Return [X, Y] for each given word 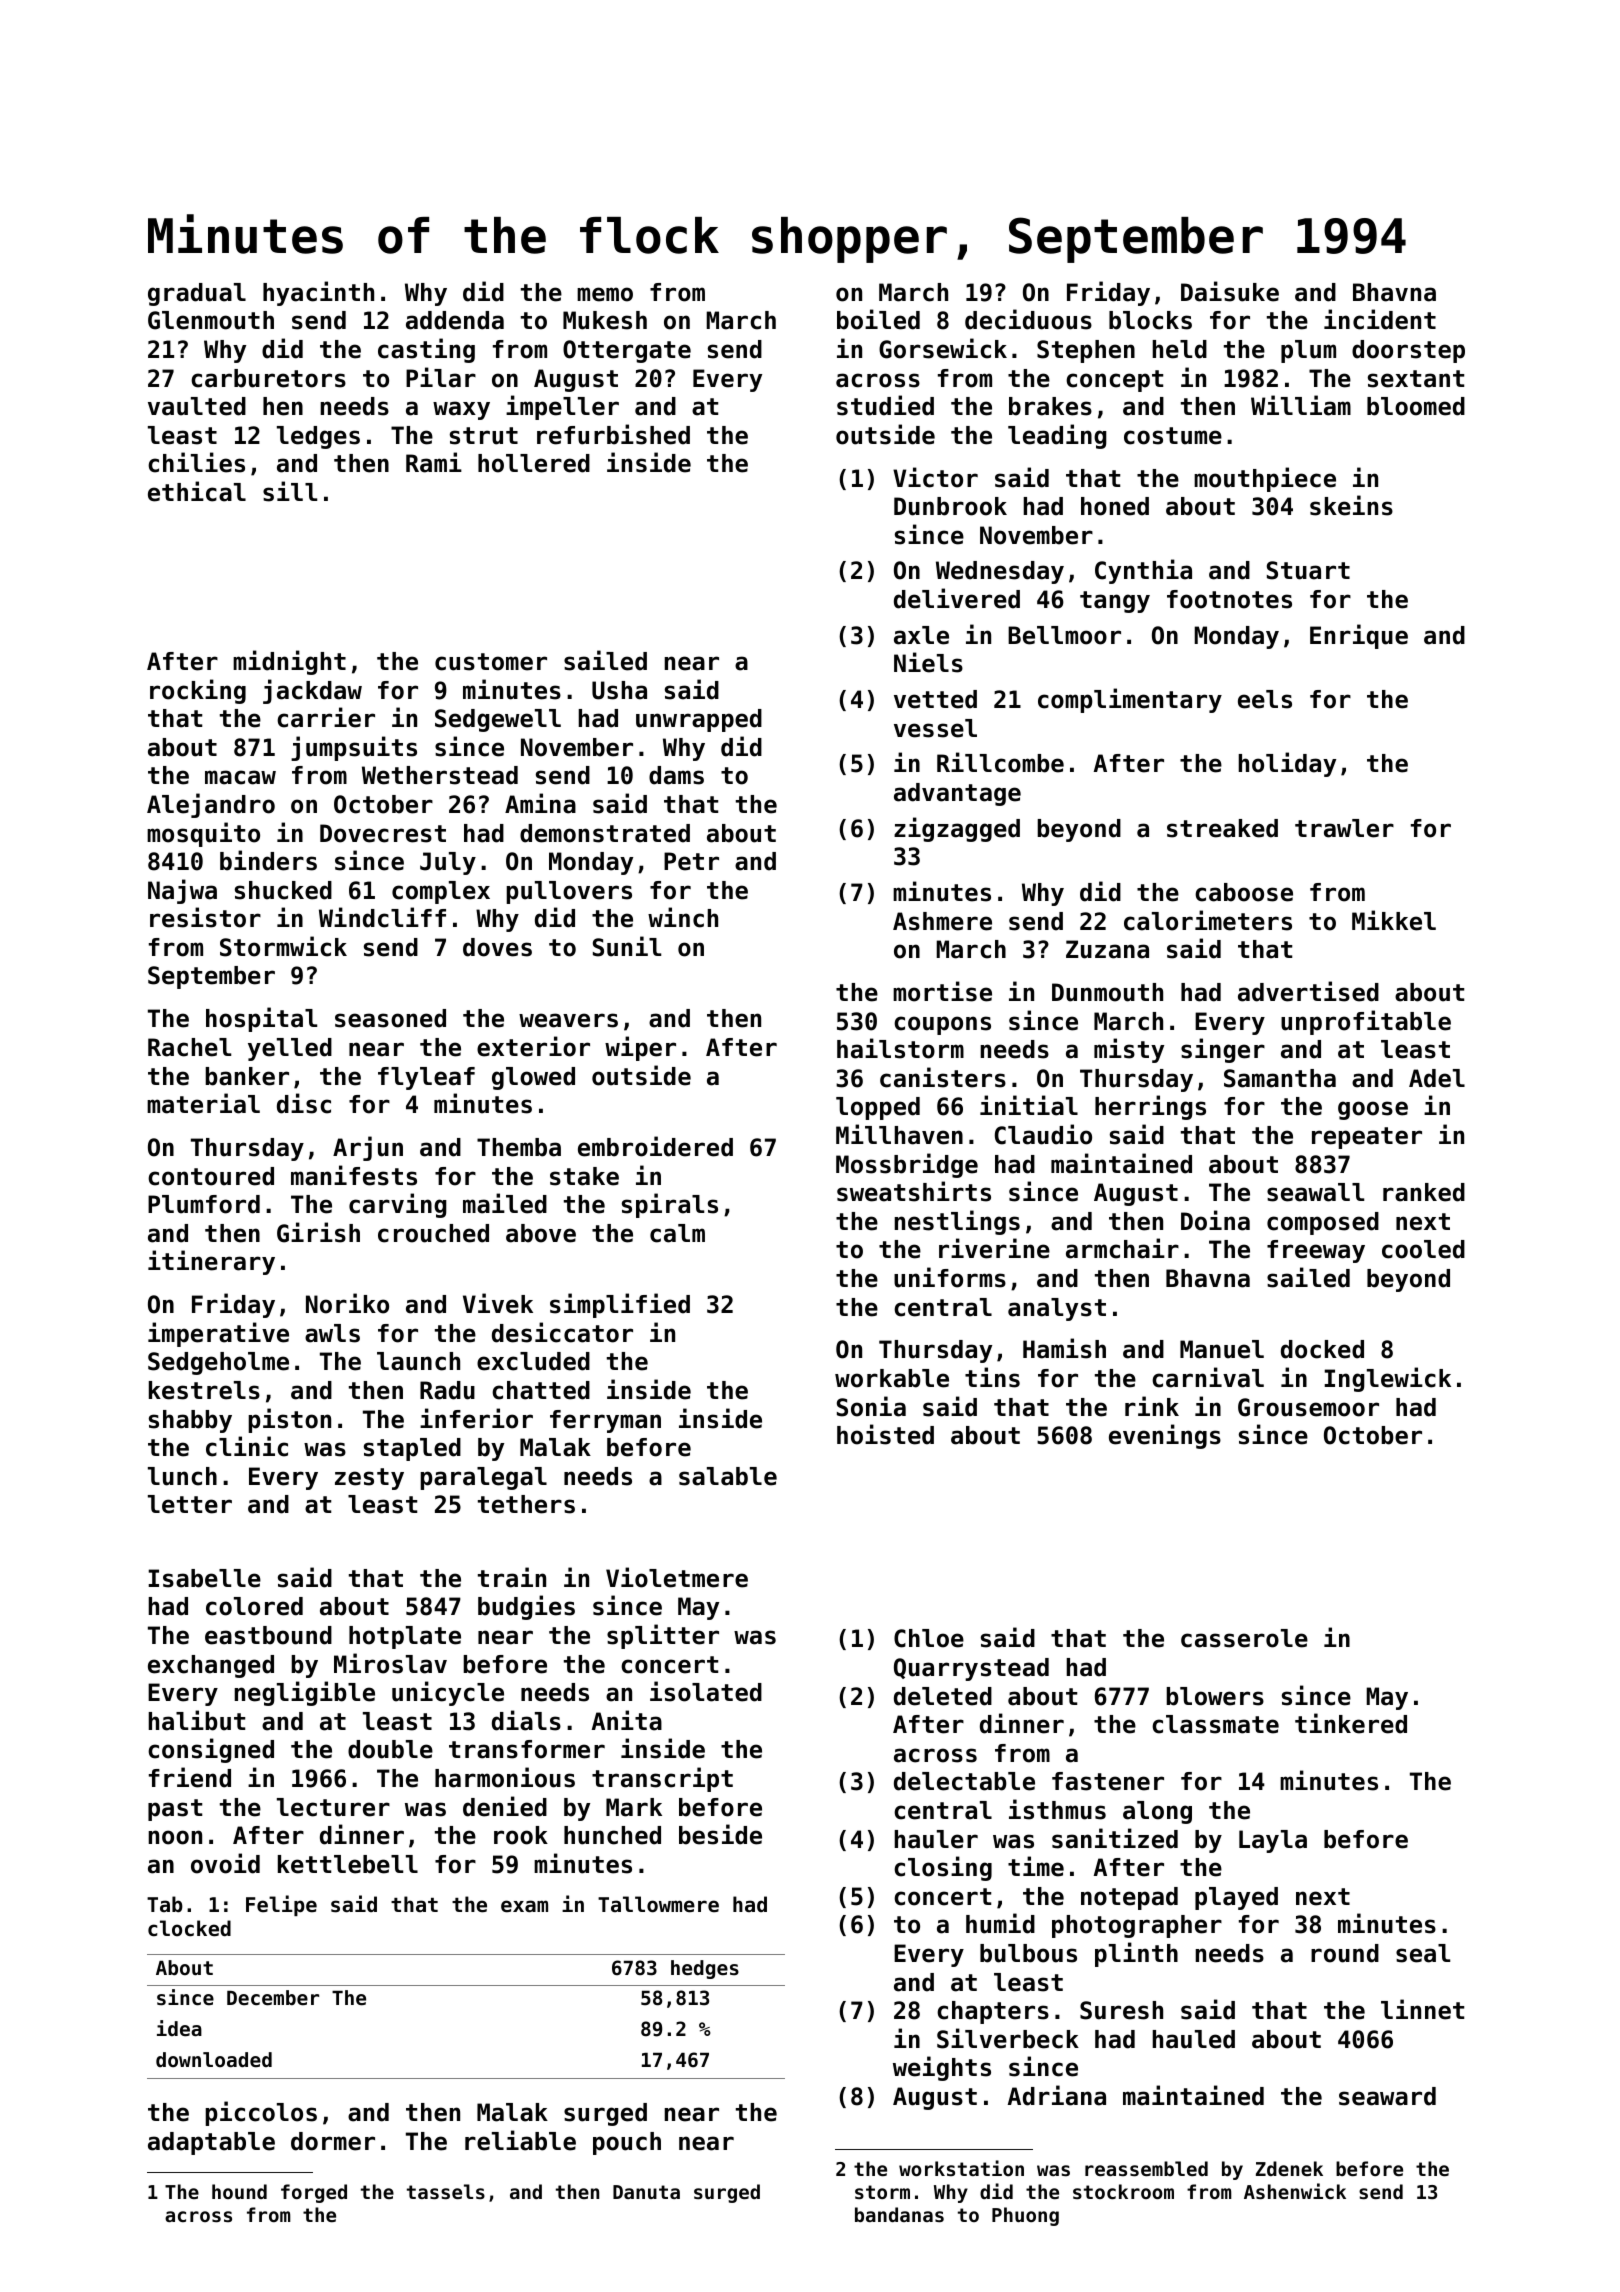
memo [605, 294]
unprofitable [1366, 1022]
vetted [935, 699]
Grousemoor [1308, 1407]
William [1301, 405]
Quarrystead [971, 1669]
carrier [326, 717]
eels [1265, 699]
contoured [211, 1176]
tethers [526, 1504]
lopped [878, 1108]
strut [484, 436]
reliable [520, 2140]
